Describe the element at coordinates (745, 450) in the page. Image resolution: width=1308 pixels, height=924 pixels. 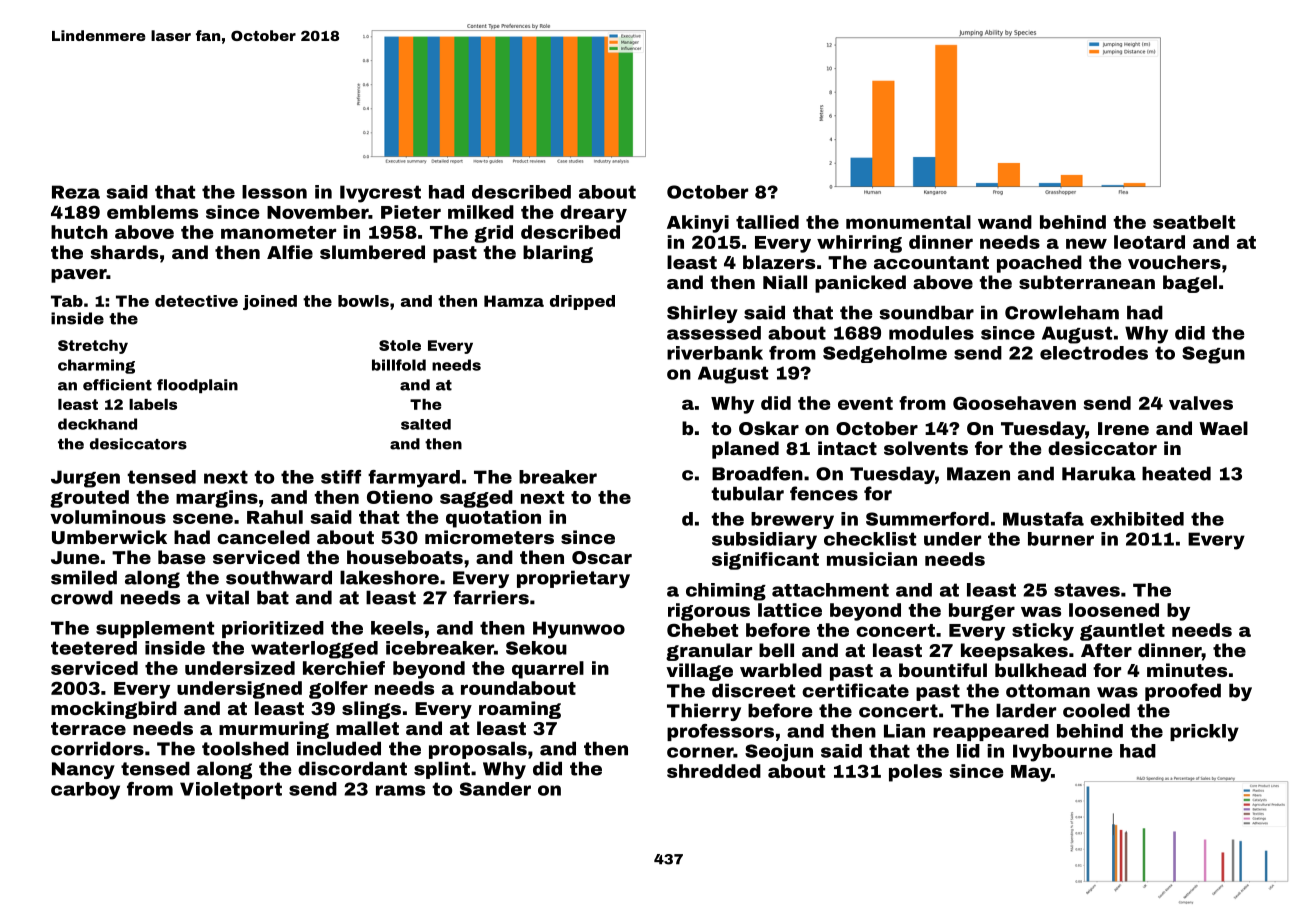
I see `planed` at that location.
